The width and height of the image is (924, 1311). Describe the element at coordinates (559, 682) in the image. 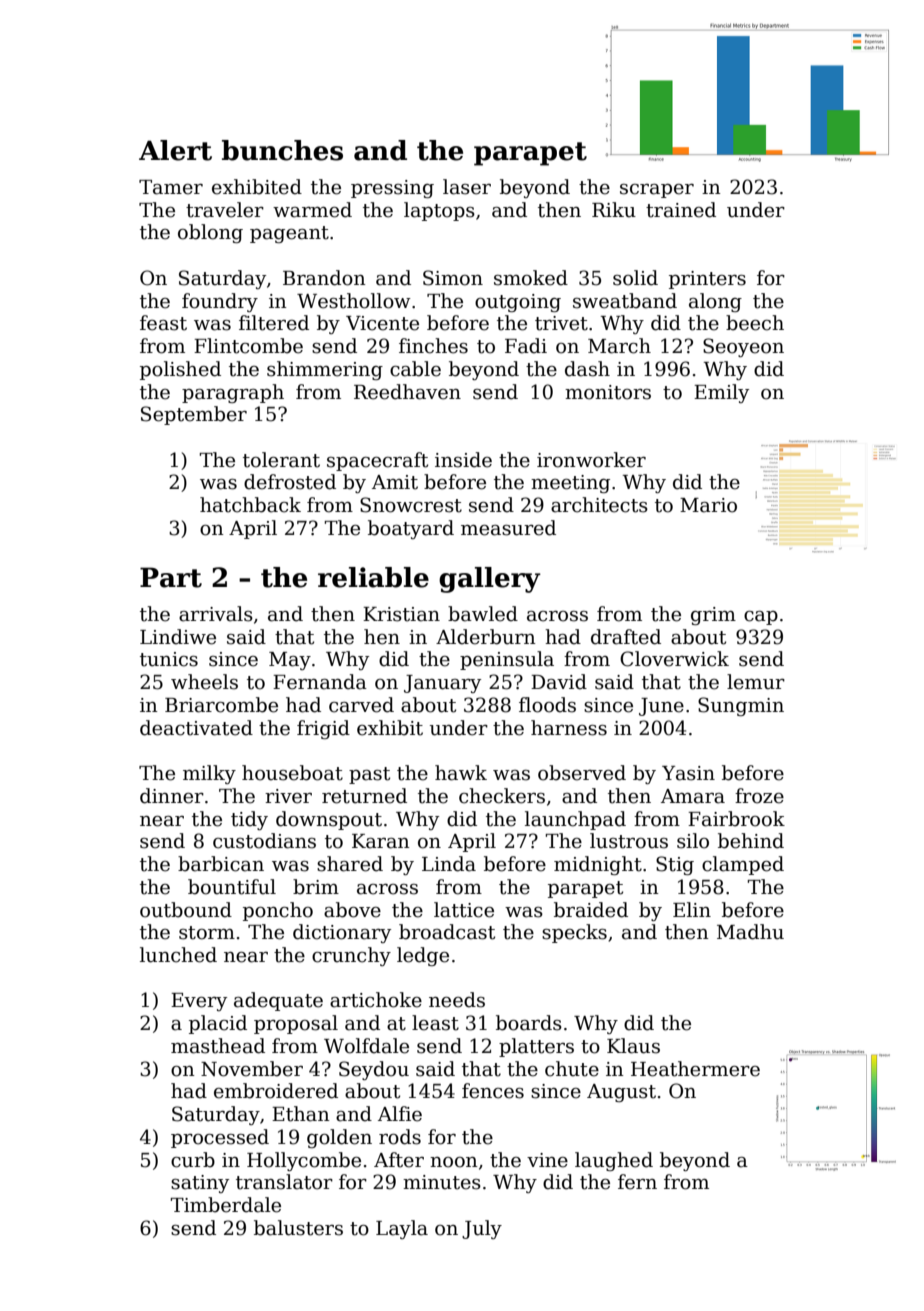

I see `David` at that location.
